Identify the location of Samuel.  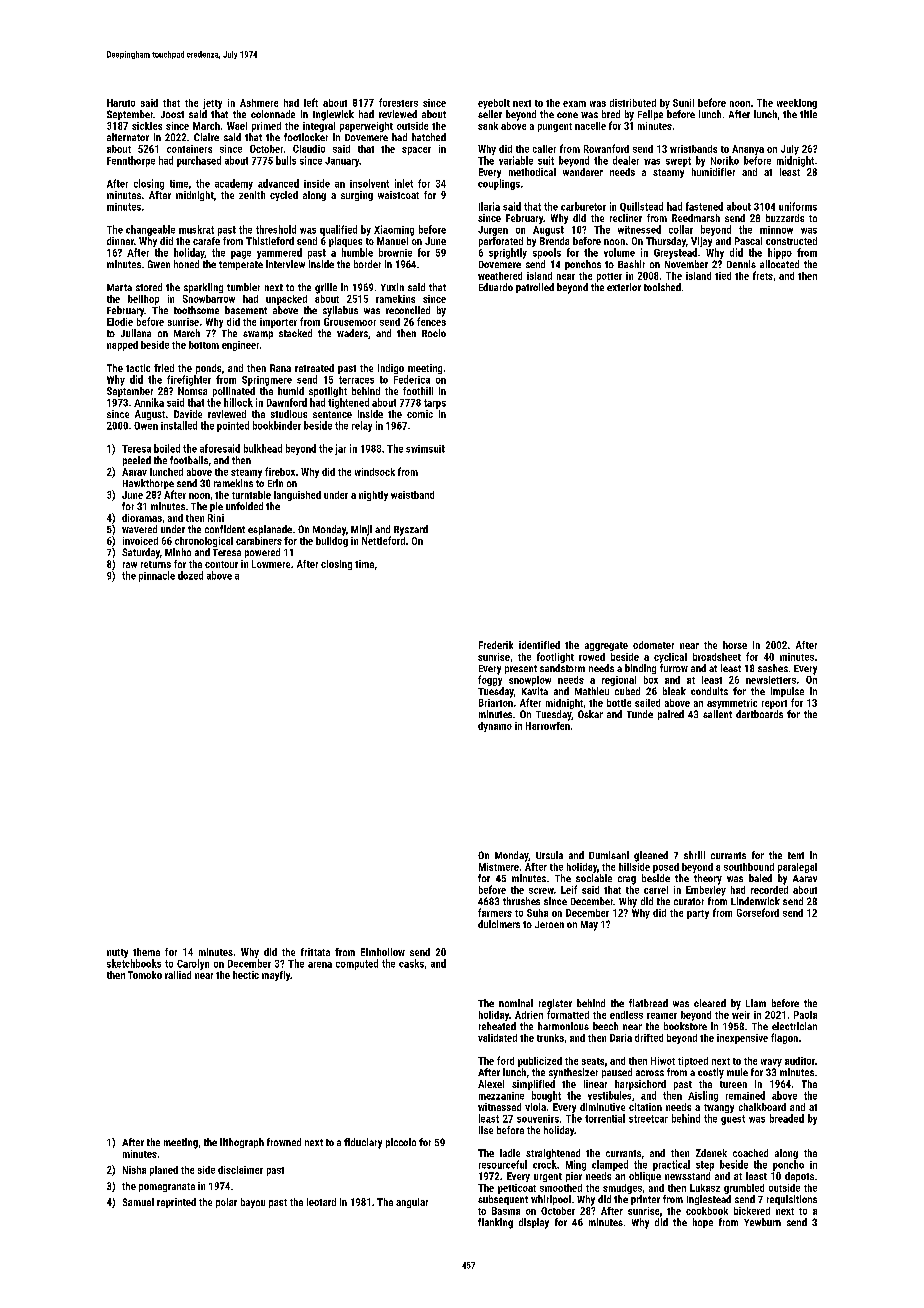
(138, 1202).
